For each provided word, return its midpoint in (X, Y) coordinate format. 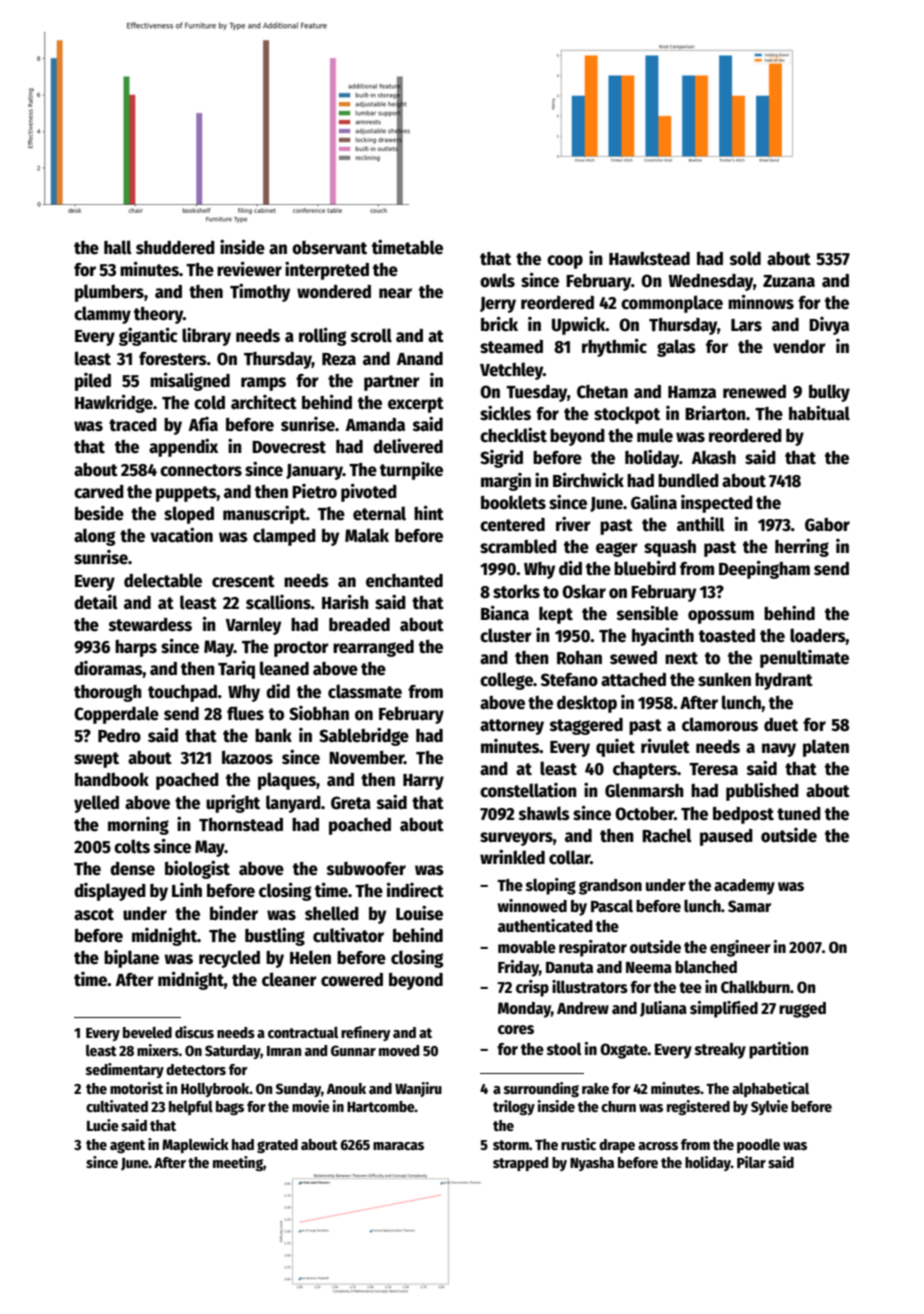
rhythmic (614, 347)
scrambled (518, 546)
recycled (229, 959)
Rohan (579, 658)
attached (633, 680)
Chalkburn (755, 986)
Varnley (253, 626)
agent (127, 1146)
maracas (398, 1146)
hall (118, 247)
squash (670, 548)
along (94, 537)
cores (516, 1030)
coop (565, 262)
